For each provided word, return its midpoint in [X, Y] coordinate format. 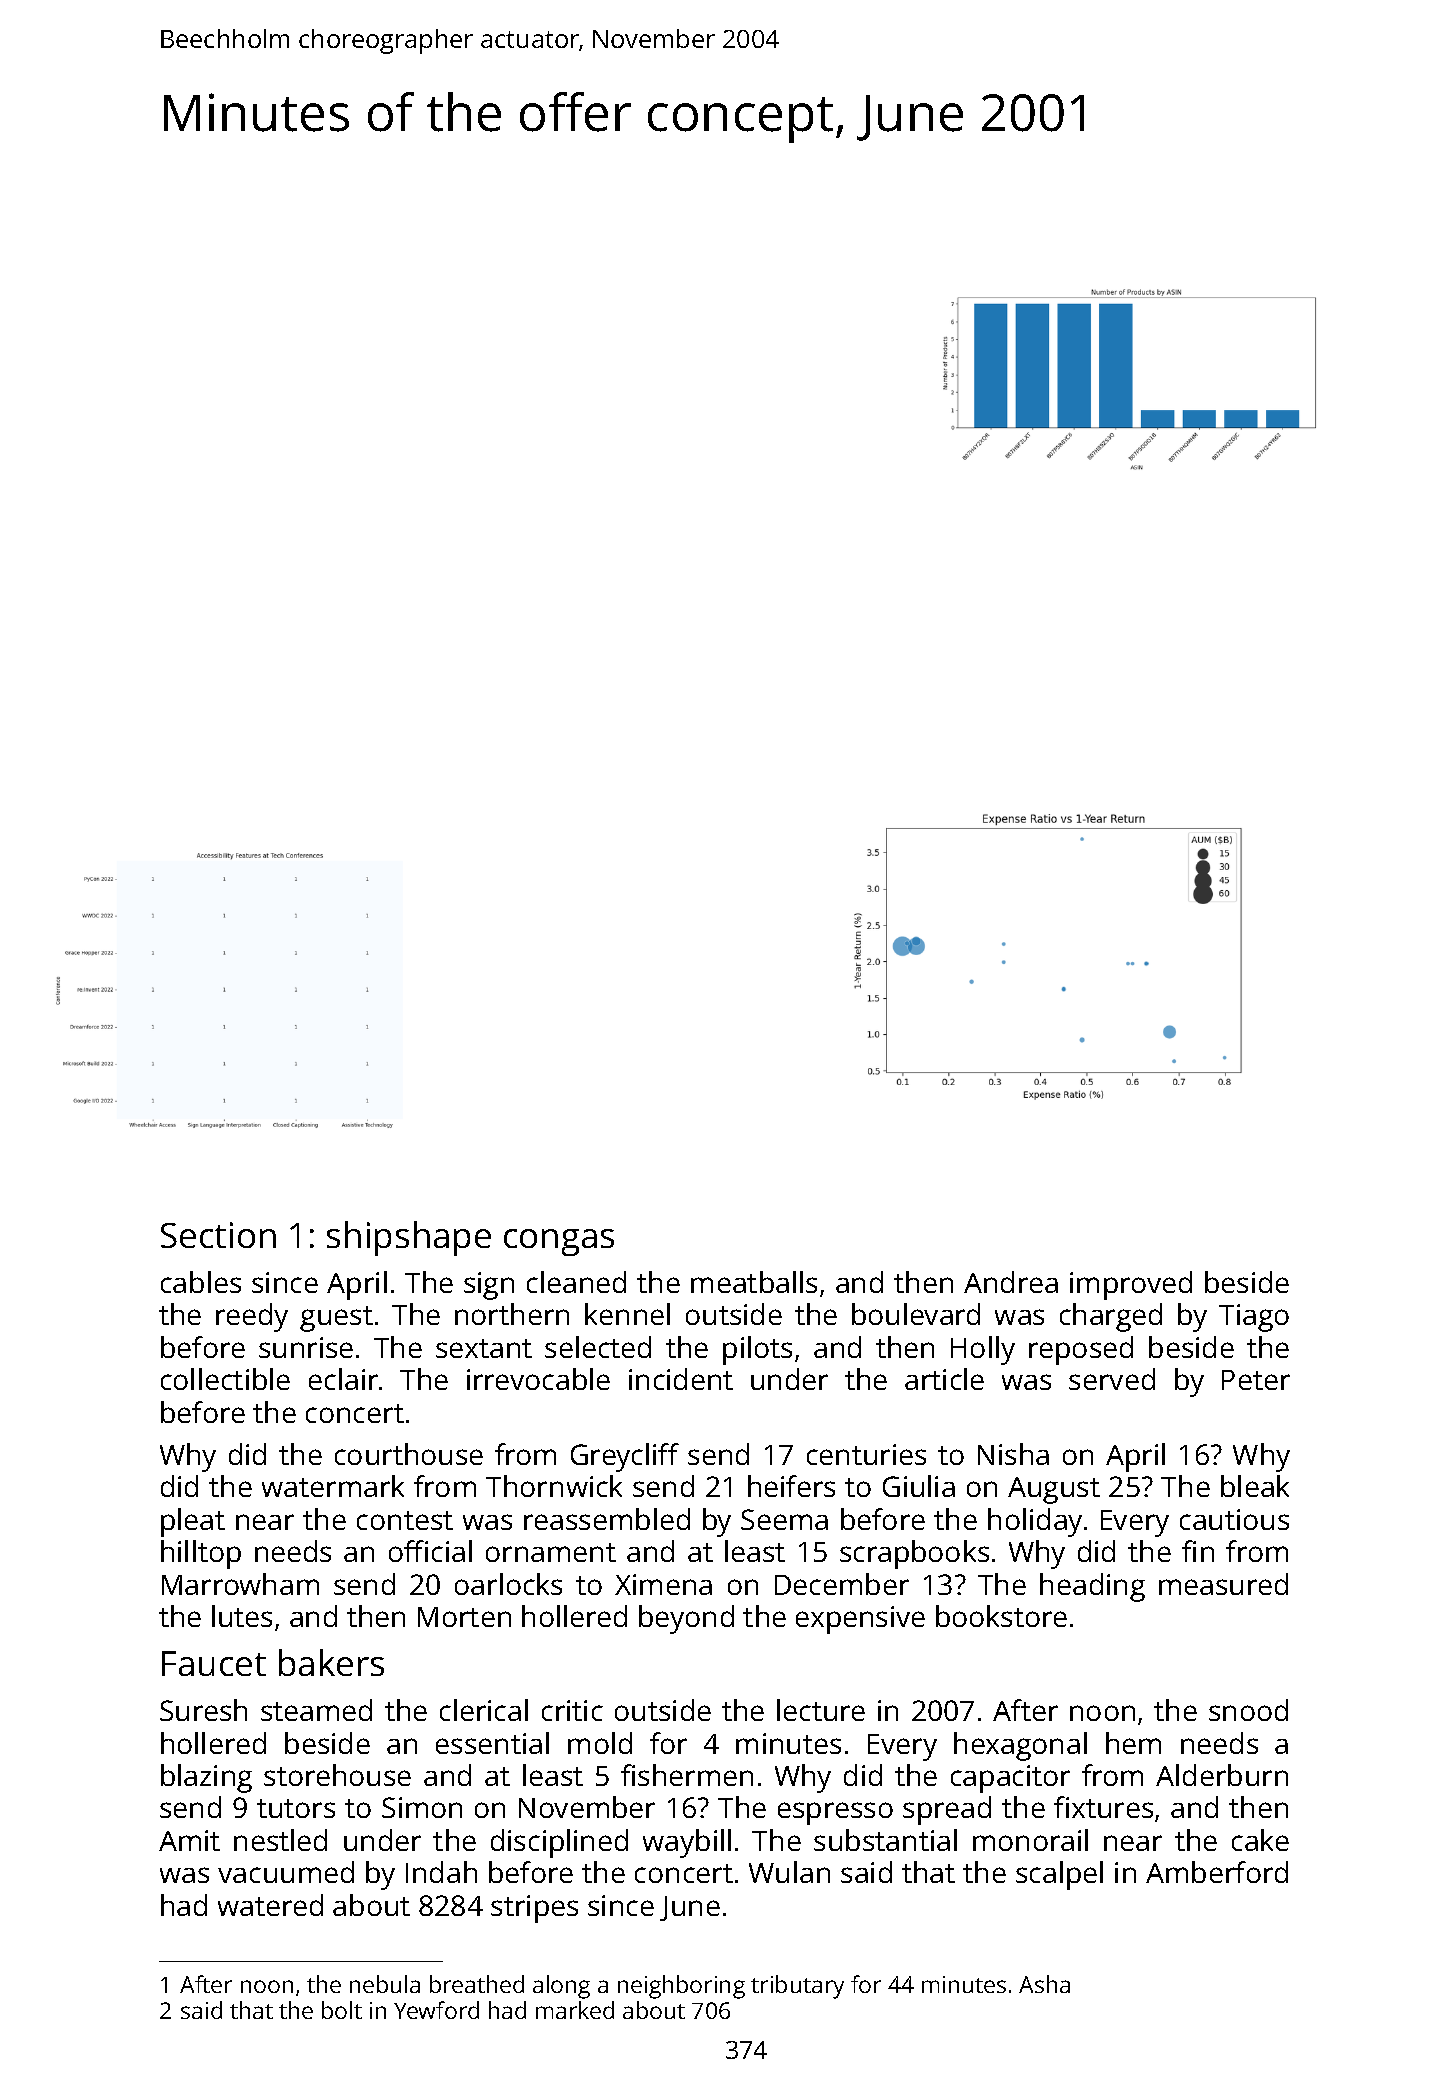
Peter [1256, 1380]
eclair [343, 1379]
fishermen [687, 1775]
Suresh [203, 1710]
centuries [866, 1454]
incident [681, 1379]
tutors [296, 1808]
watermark [333, 1486]
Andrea [1011, 1282]
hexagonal [1020, 1746]
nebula [385, 1984]
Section [218, 1235]
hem [1133, 1743]
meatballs [754, 1282]
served [1112, 1379]
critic [572, 1710]
